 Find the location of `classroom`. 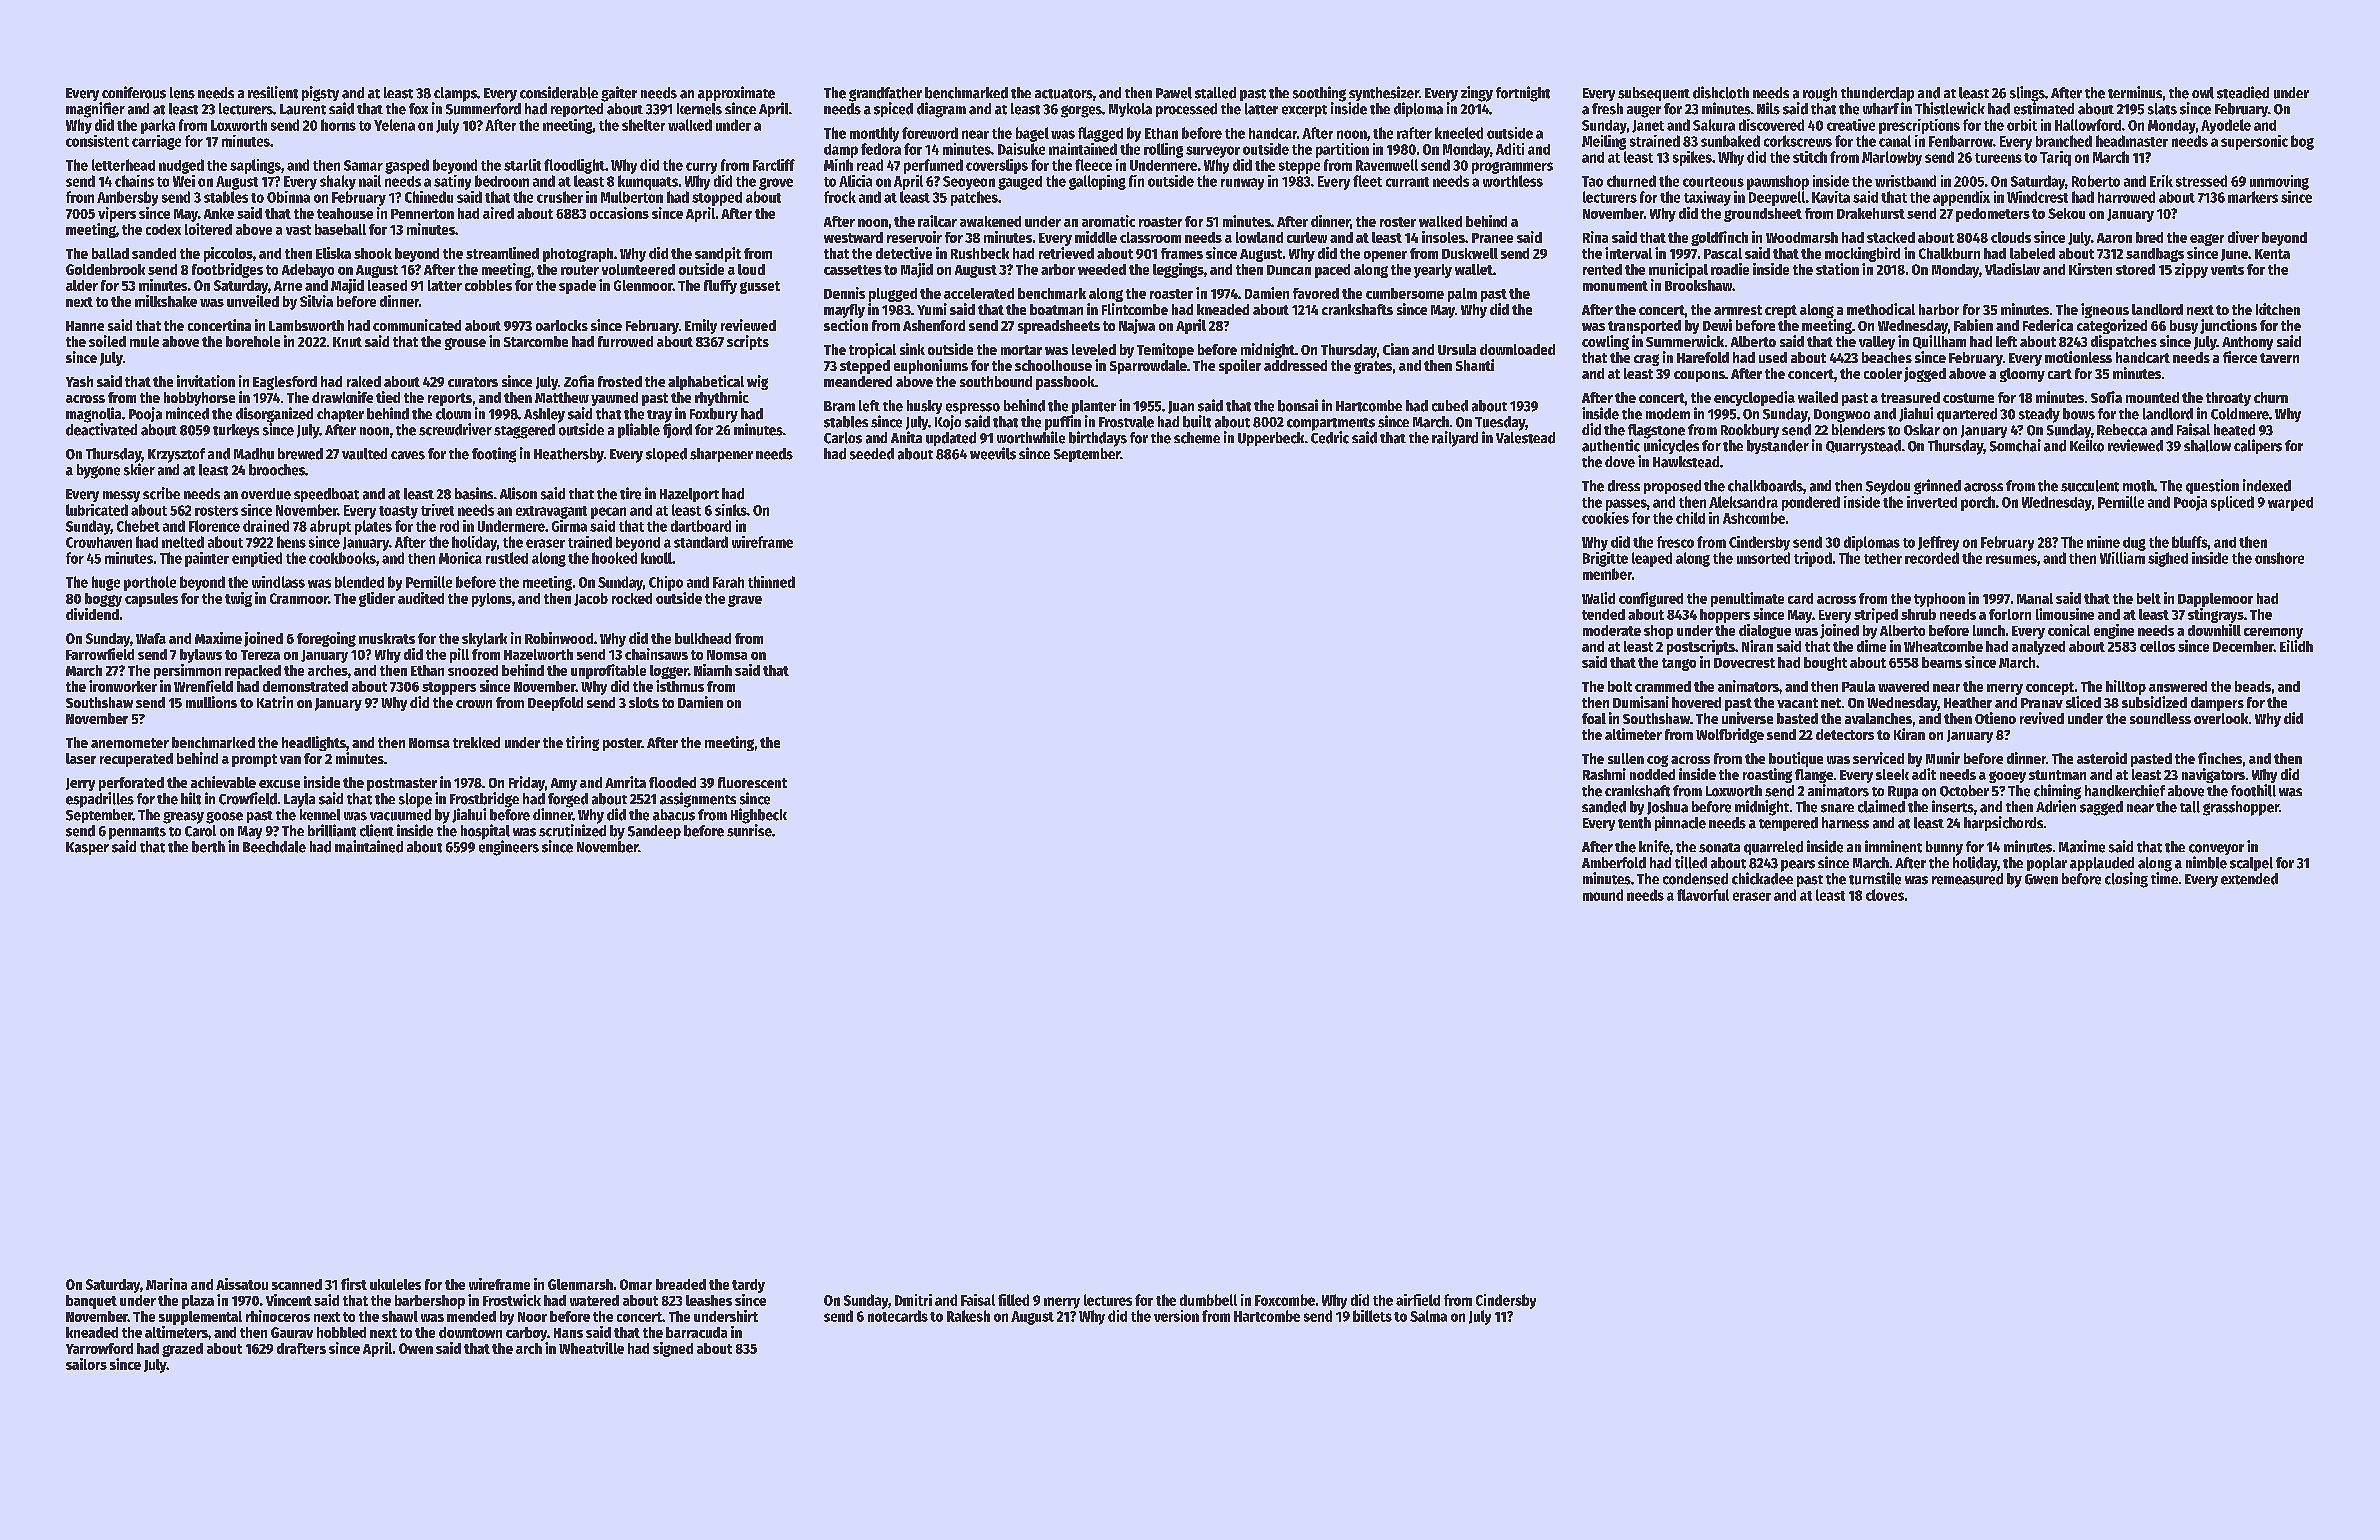

classroom is located at coordinates (1150, 237).
